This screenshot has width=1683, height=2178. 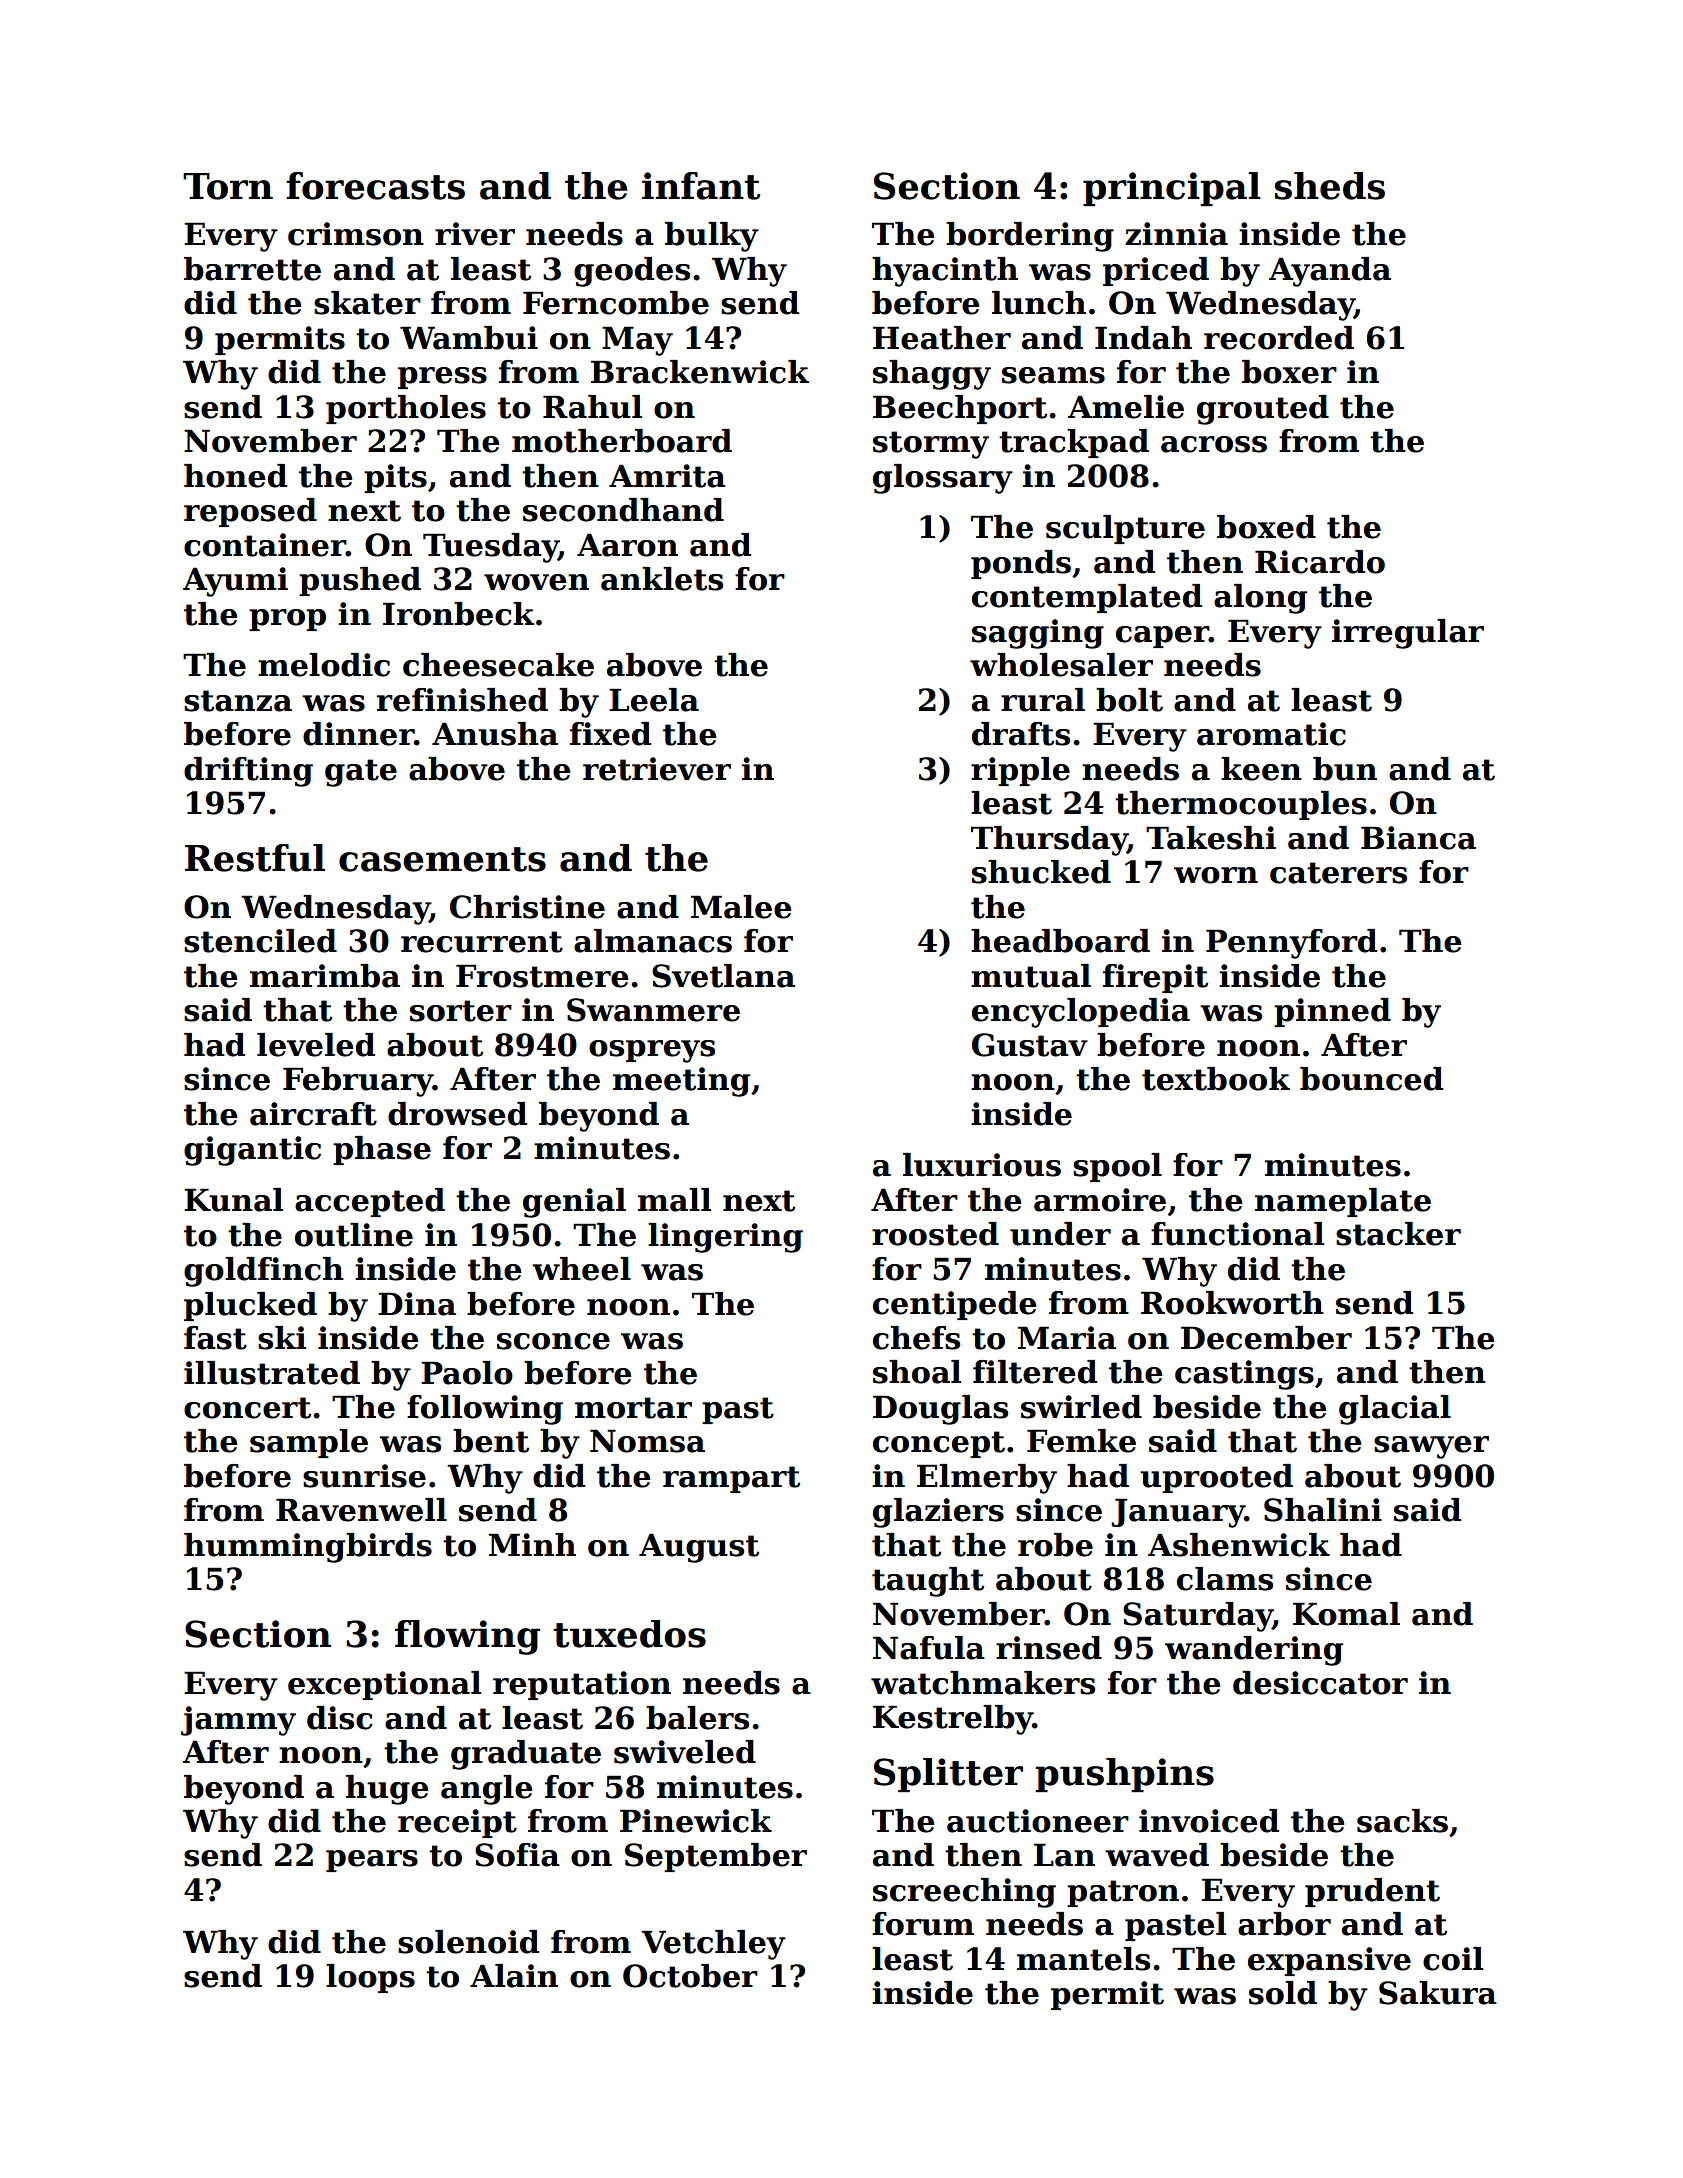 What do you see at coordinates (228, 186) in the screenshot?
I see `Torn` at bounding box center [228, 186].
